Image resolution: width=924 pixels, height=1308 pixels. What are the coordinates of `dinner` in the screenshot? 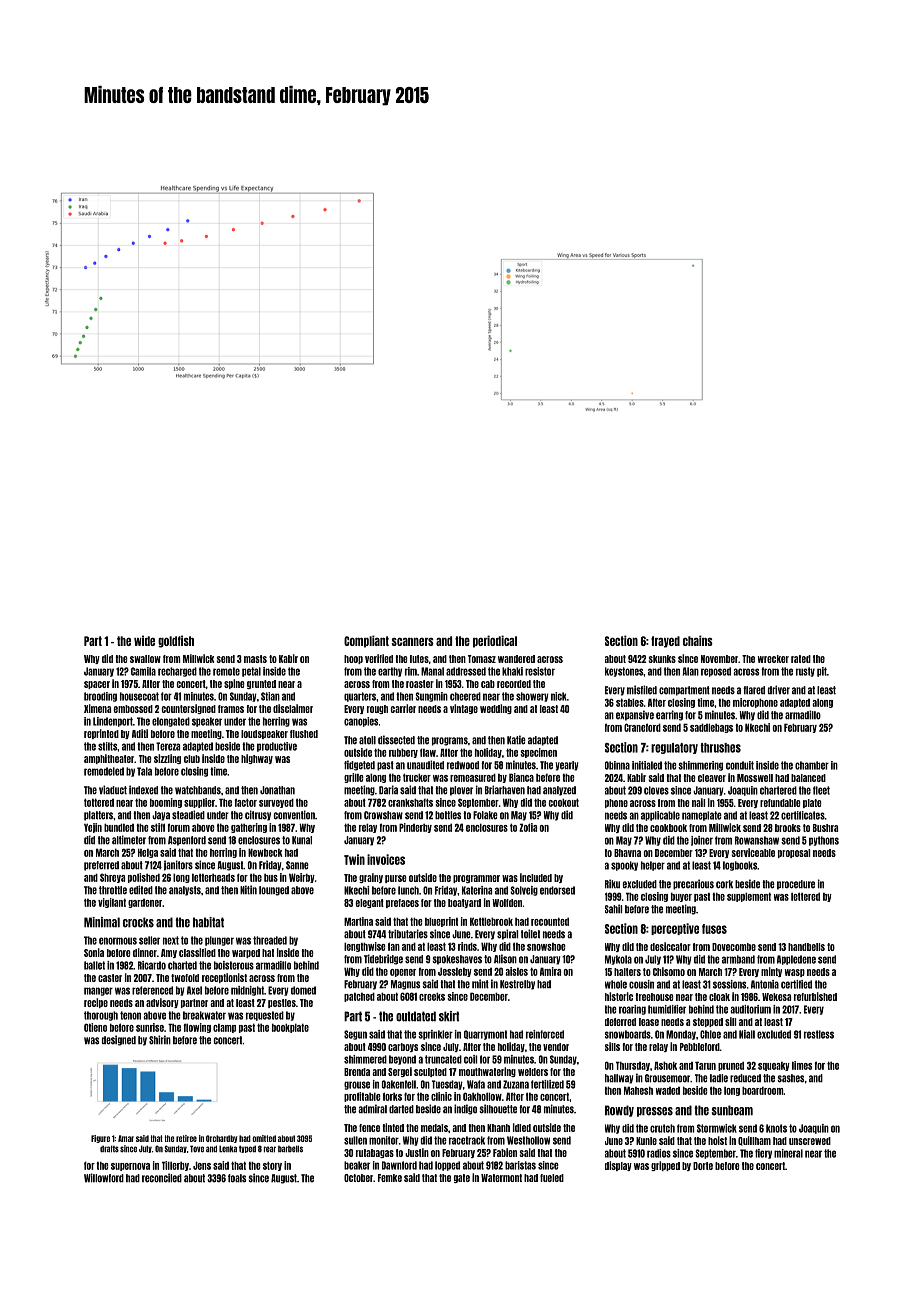 It's located at (145, 952).
